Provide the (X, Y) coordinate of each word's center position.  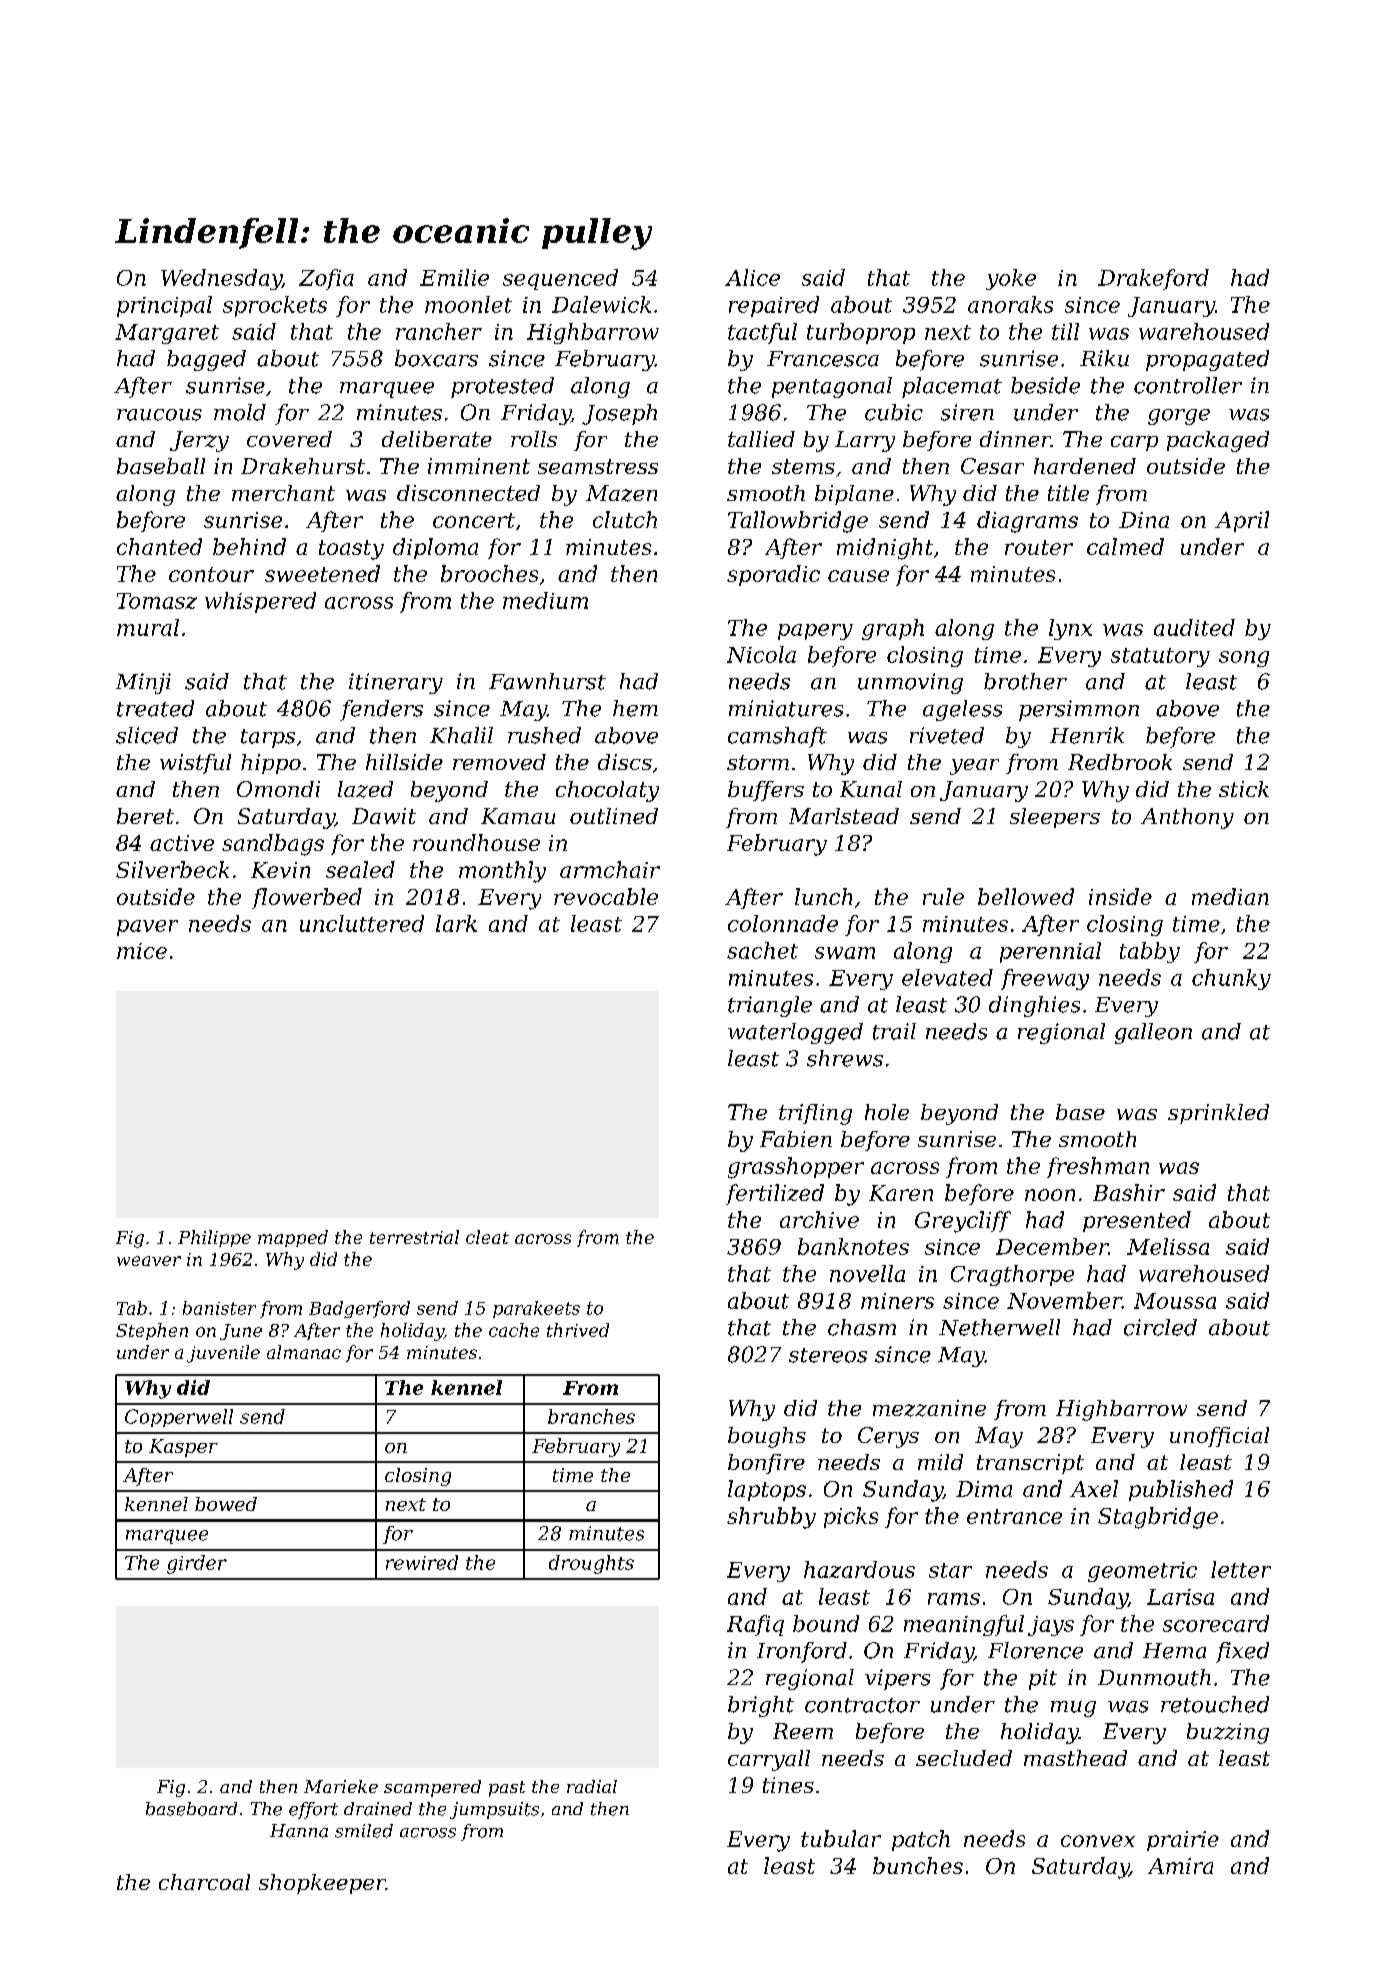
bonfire (766, 1464)
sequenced (560, 279)
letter (1241, 1569)
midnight (885, 549)
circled (1160, 1327)
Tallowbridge (798, 522)
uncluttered (362, 923)
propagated (1207, 360)
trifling (815, 1114)
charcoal (204, 1882)
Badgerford (359, 1309)
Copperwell (179, 1418)
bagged (206, 360)
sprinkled (1218, 1114)
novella (867, 1273)
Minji (143, 683)
